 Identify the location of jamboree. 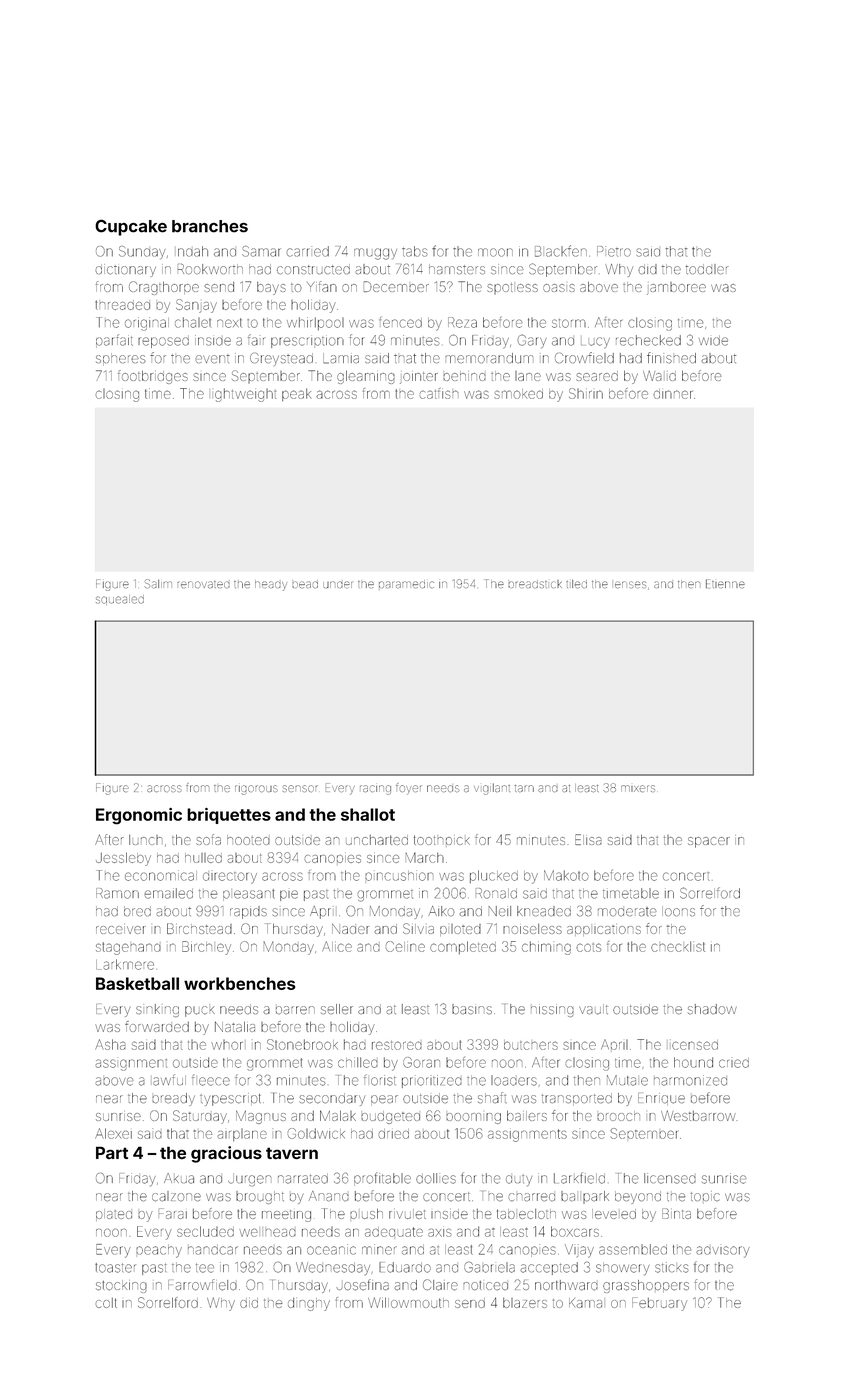
(676, 288).
